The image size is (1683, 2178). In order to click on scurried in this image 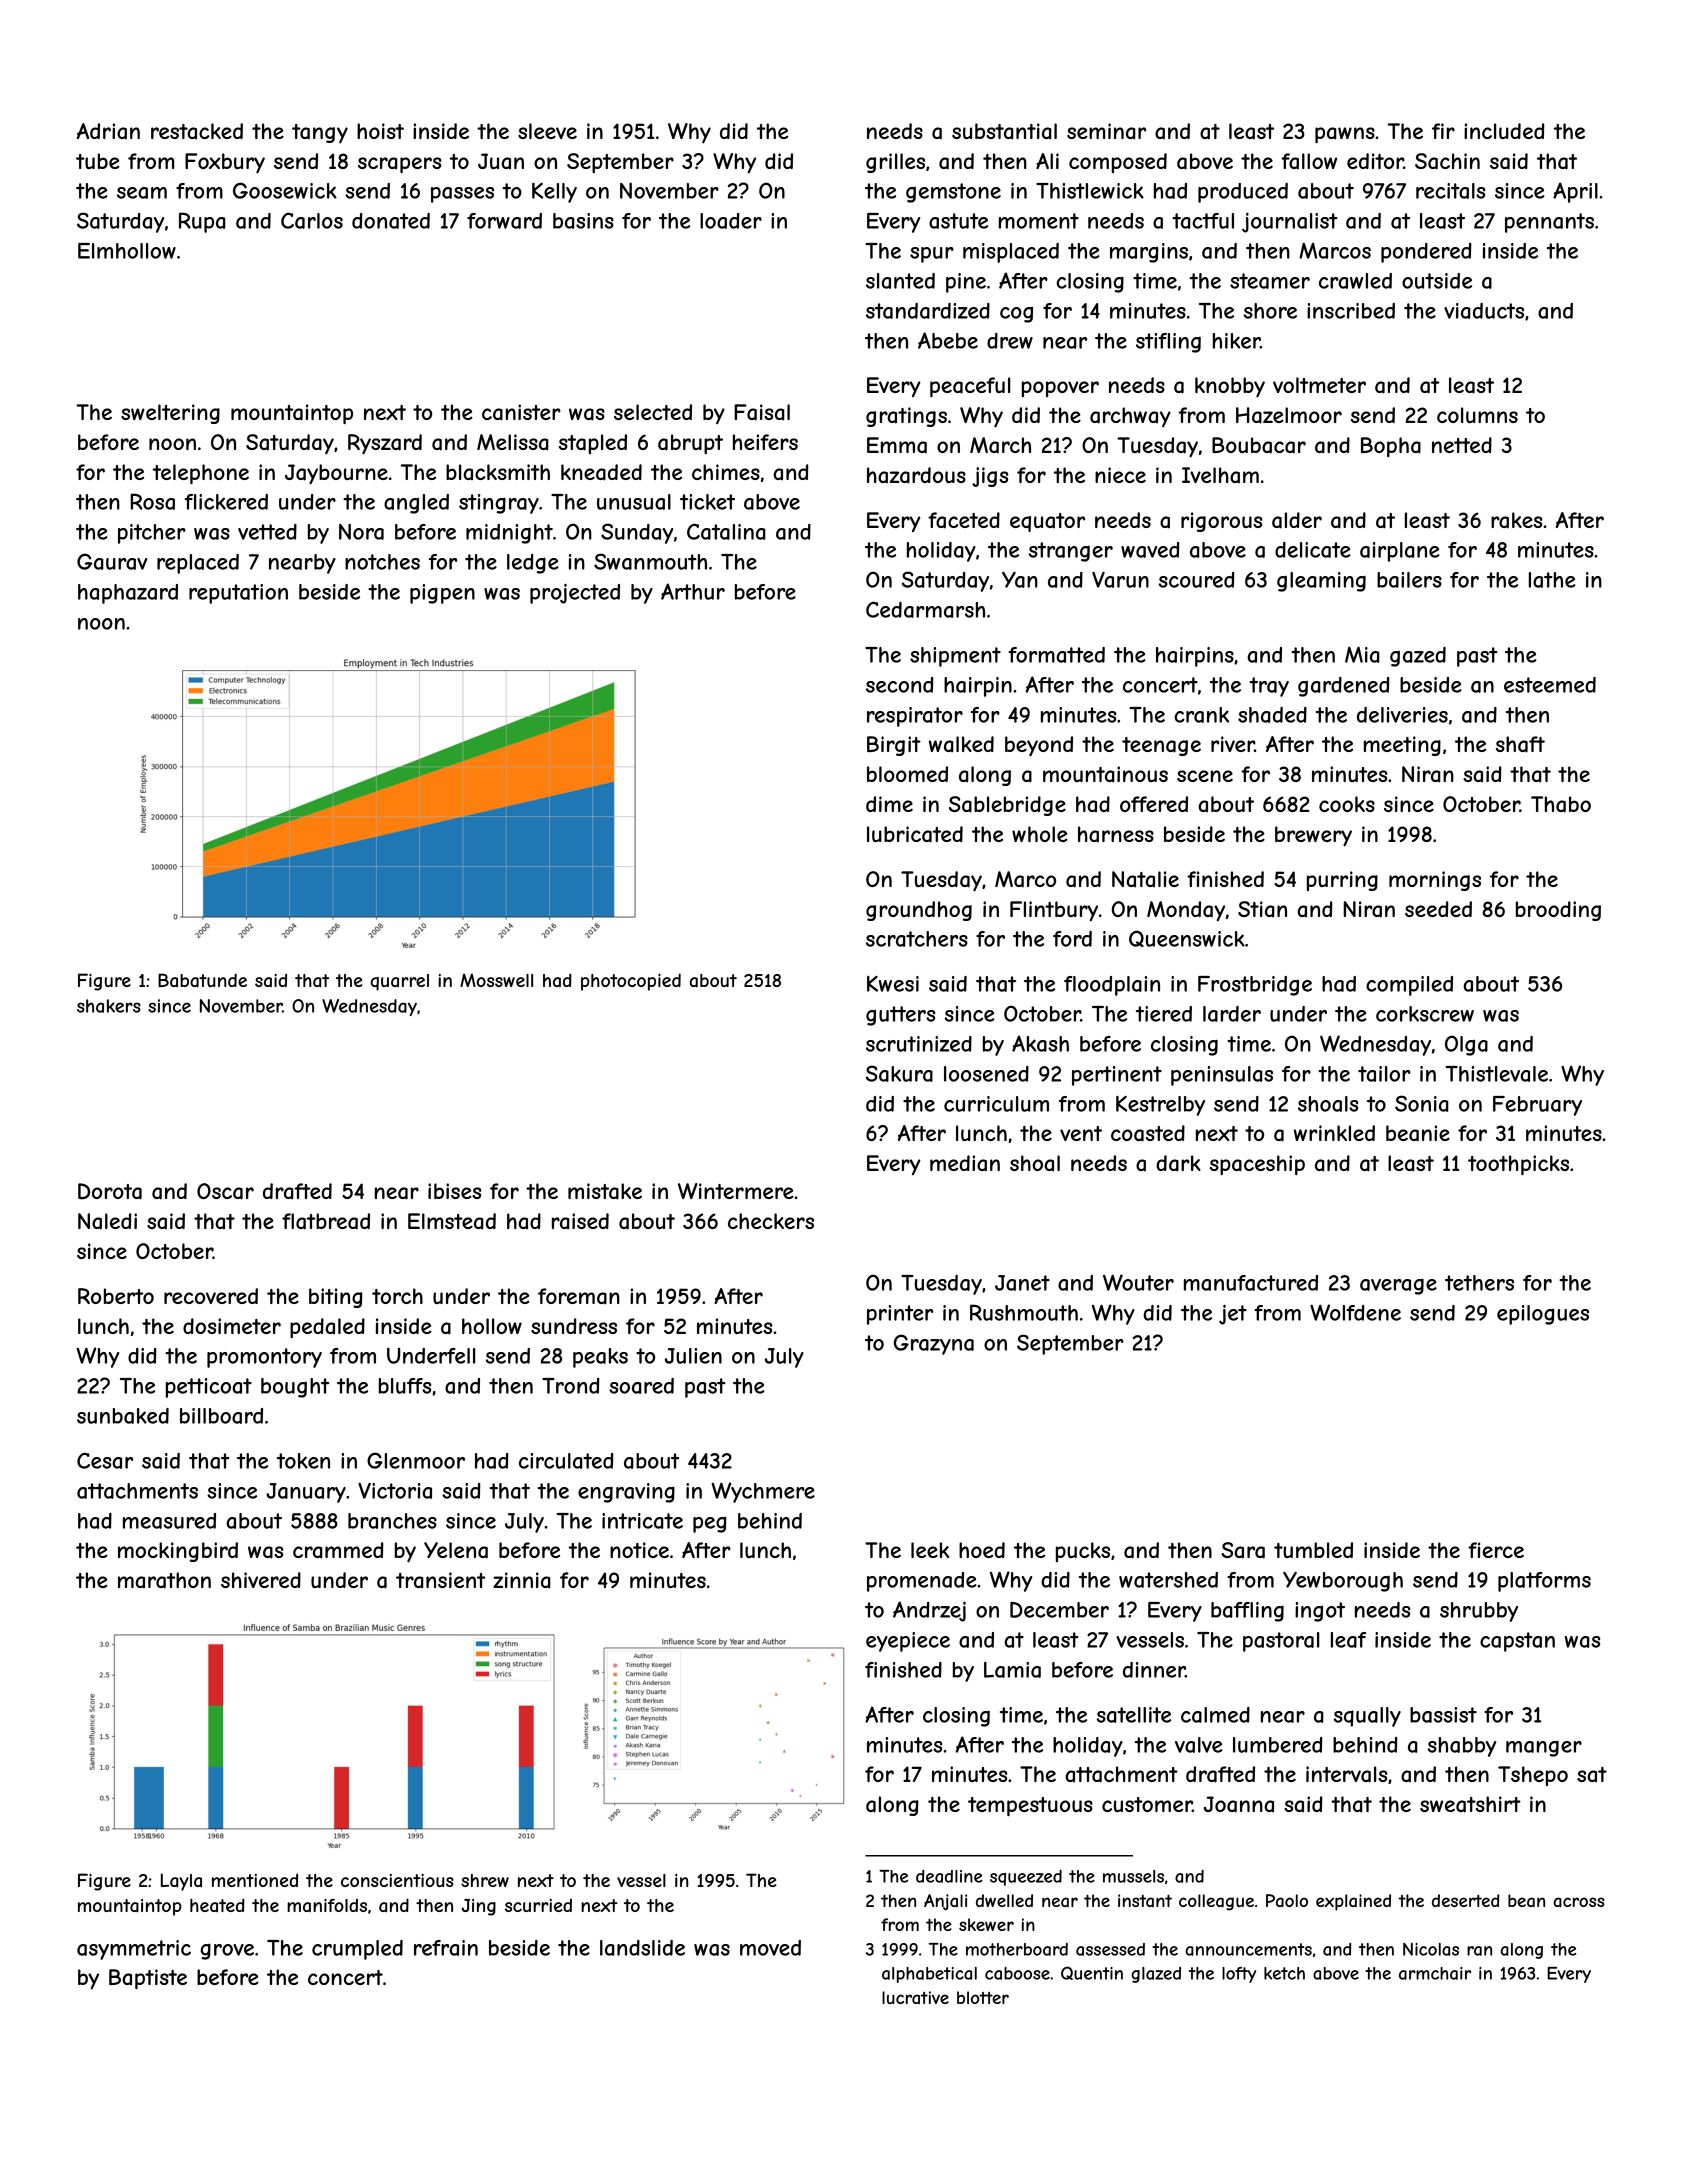, I will do `click(538, 1905)`.
